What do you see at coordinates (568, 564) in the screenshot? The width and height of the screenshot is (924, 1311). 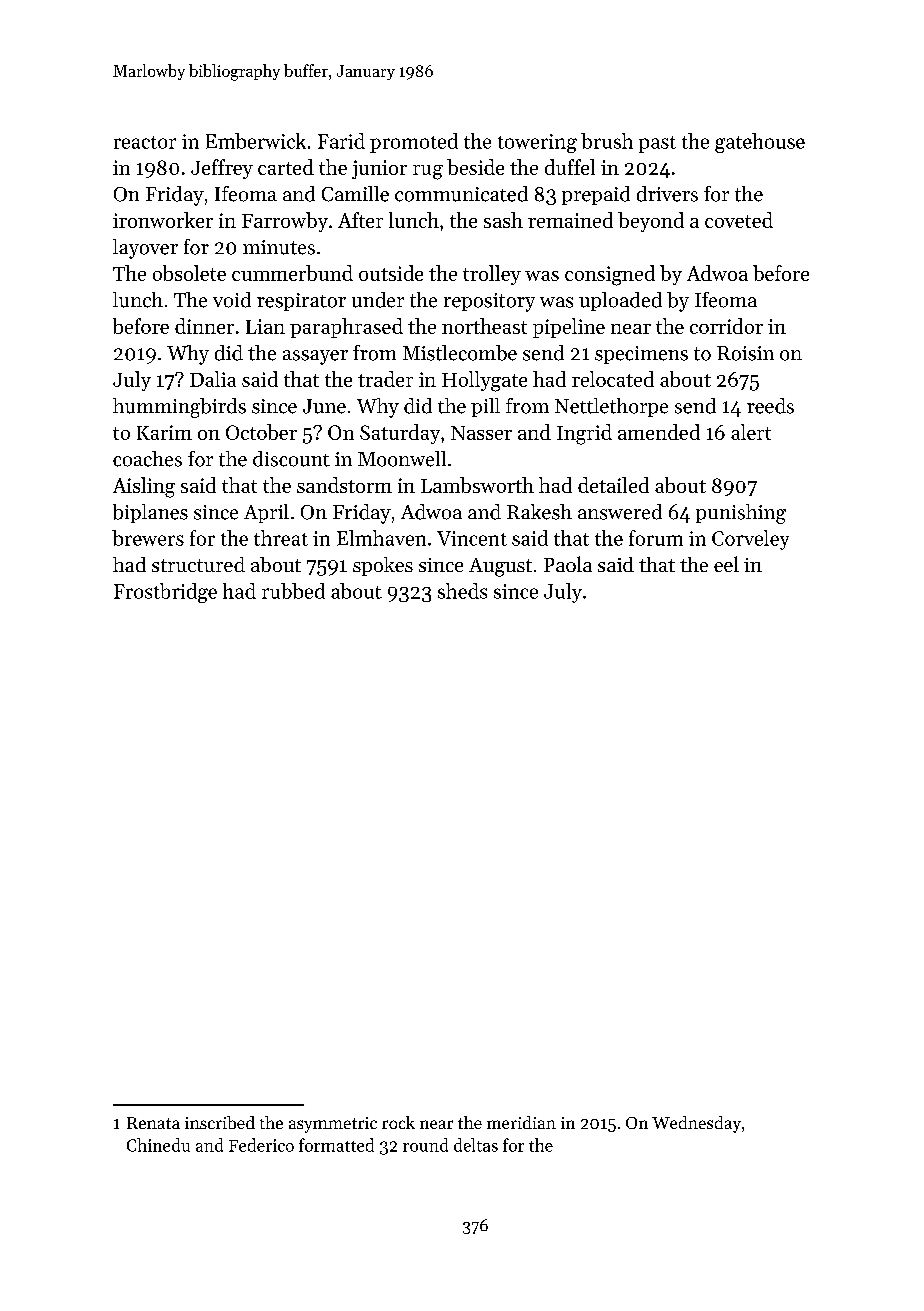 I see `Paola` at bounding box center [568, 564].
